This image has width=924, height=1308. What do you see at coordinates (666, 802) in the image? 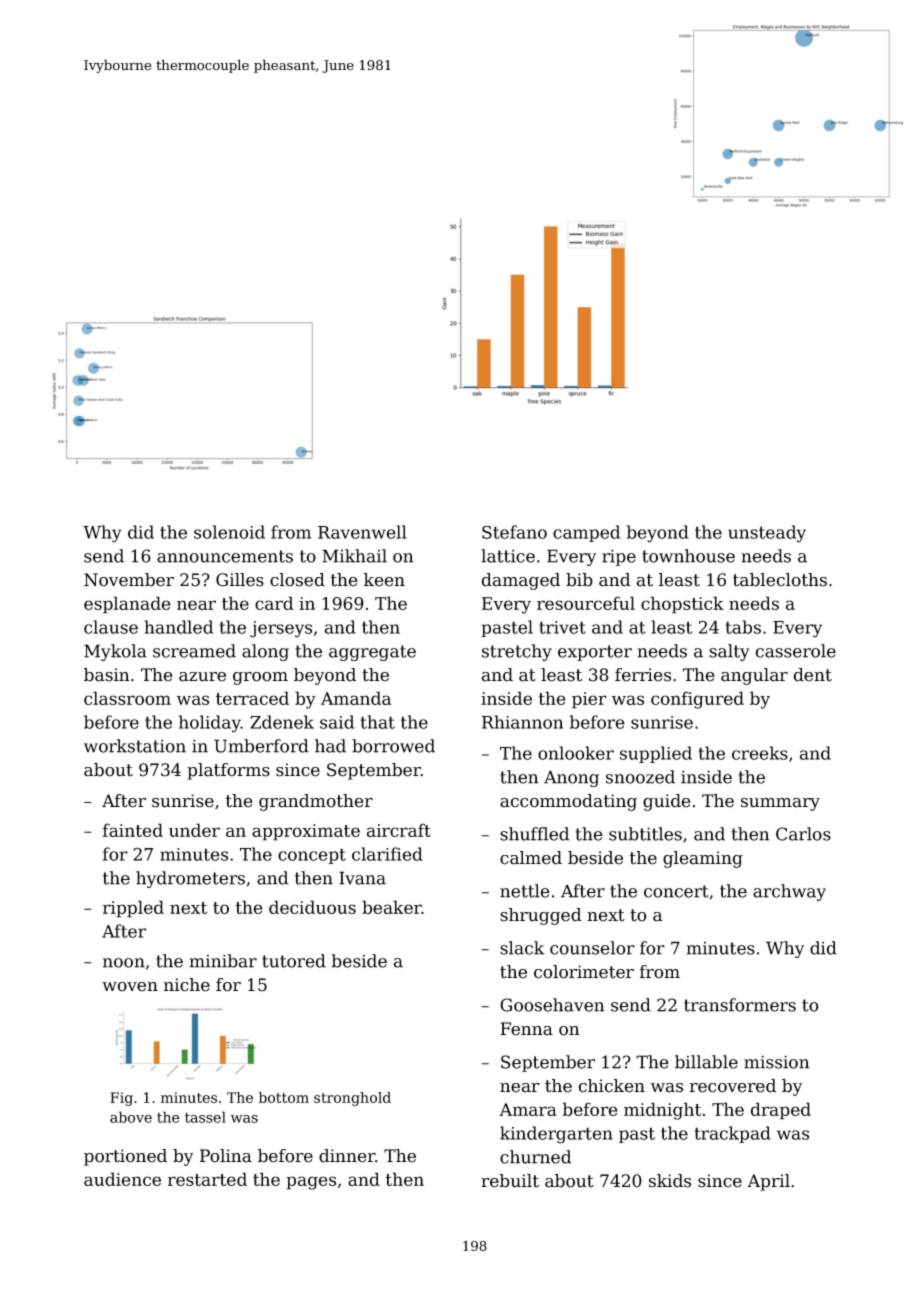
I see `guide` at bounding box center [666, 802].
